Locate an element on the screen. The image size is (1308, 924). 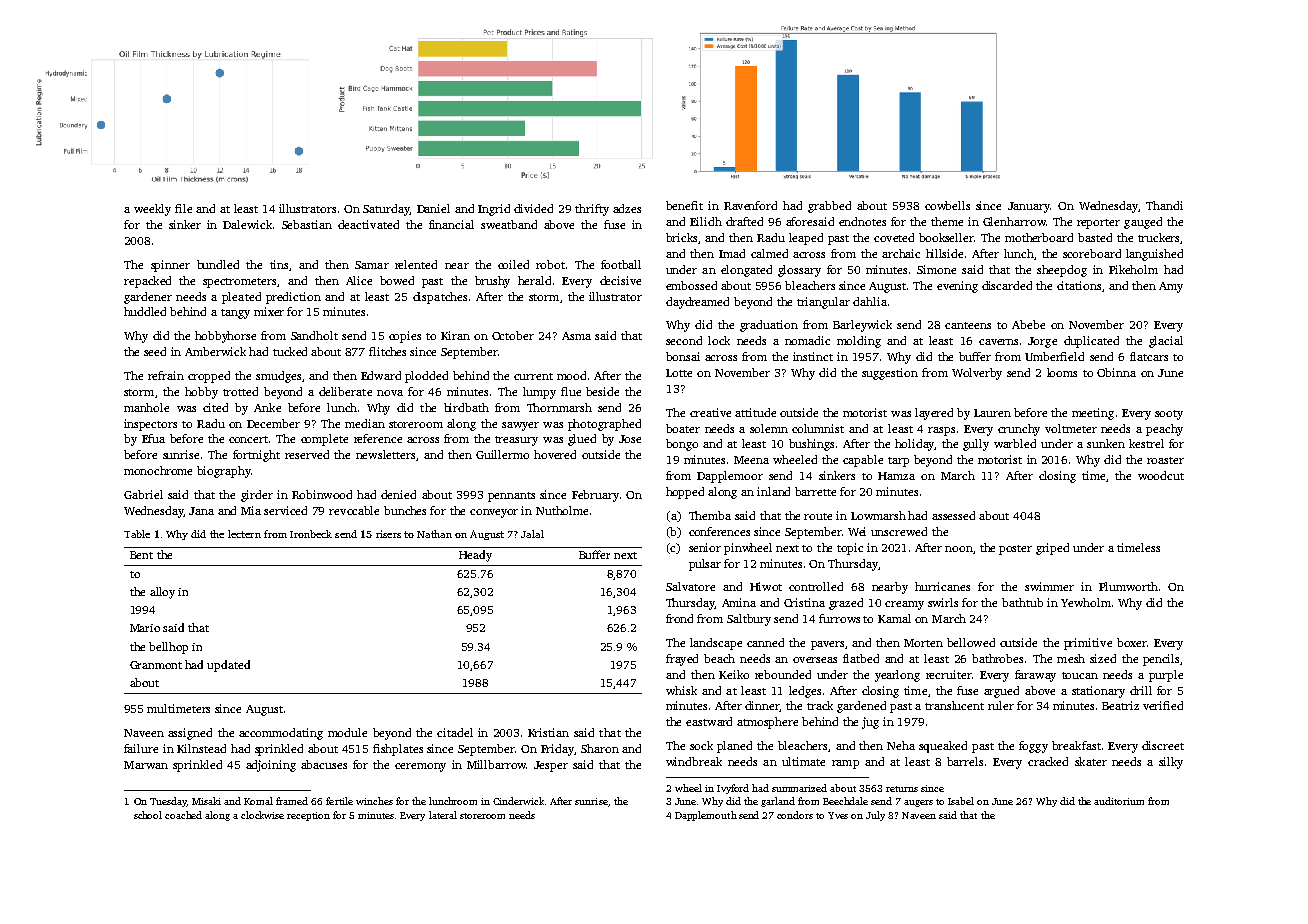
Lauren is located at coordinates (992, 413).
